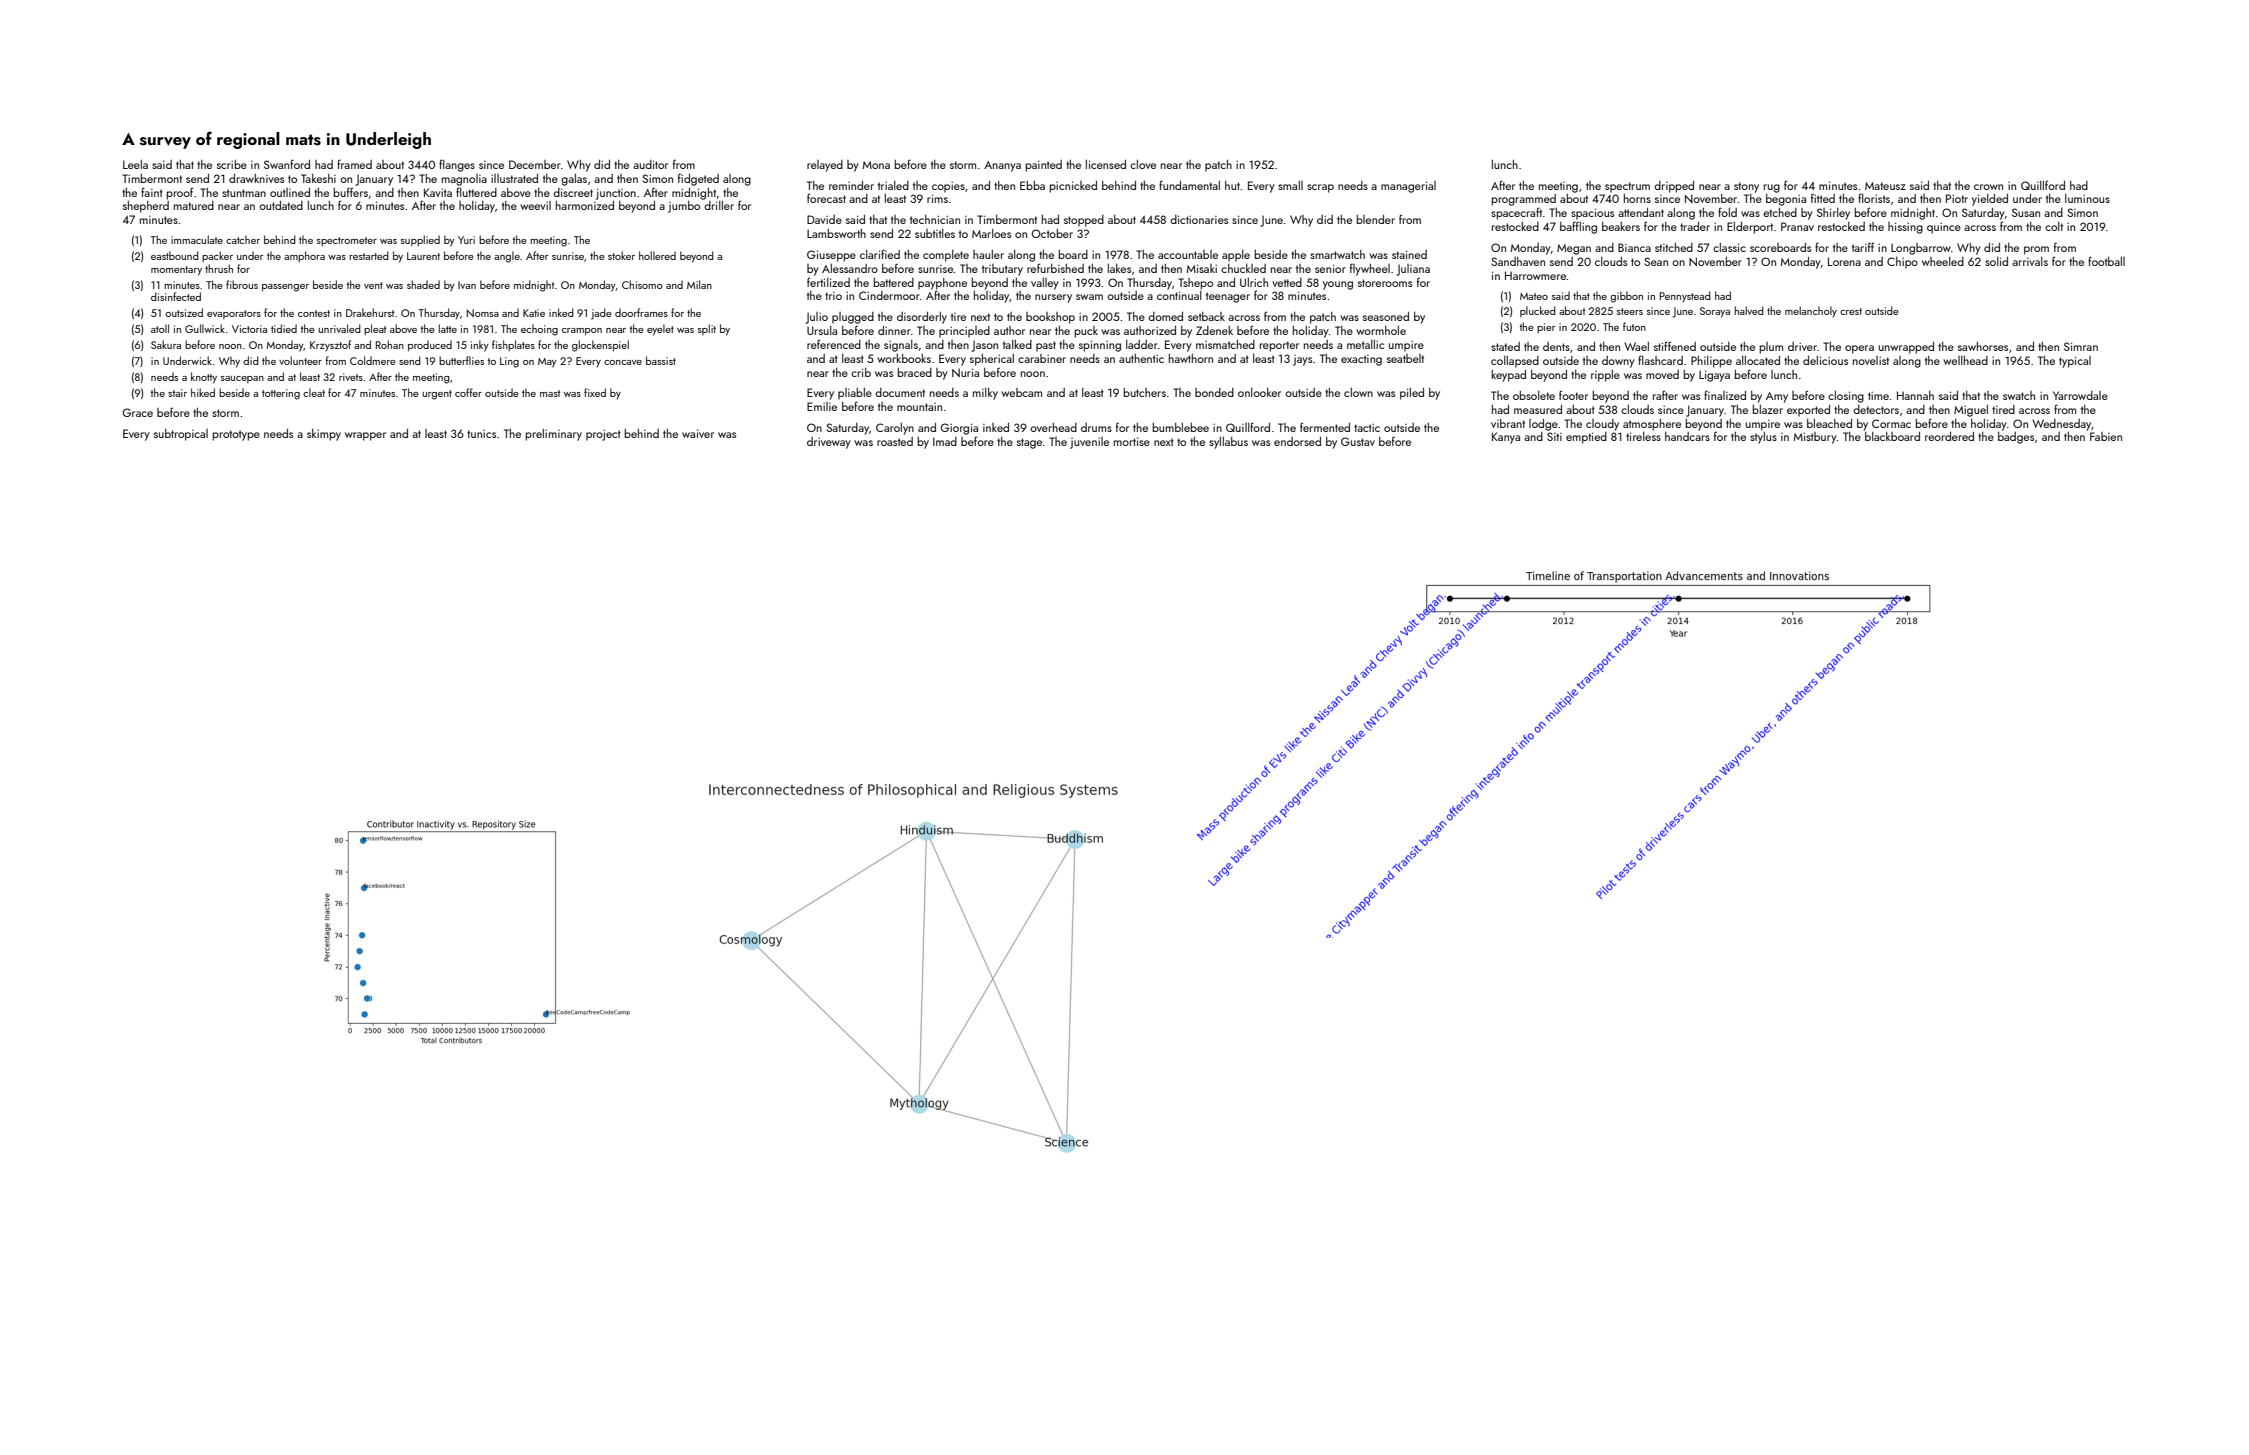 The height and width of the screenshot is (1455, 2249). Describe the element at coordinates (1885, 186) in the screenshot. I see `Mateusz` at that location.
